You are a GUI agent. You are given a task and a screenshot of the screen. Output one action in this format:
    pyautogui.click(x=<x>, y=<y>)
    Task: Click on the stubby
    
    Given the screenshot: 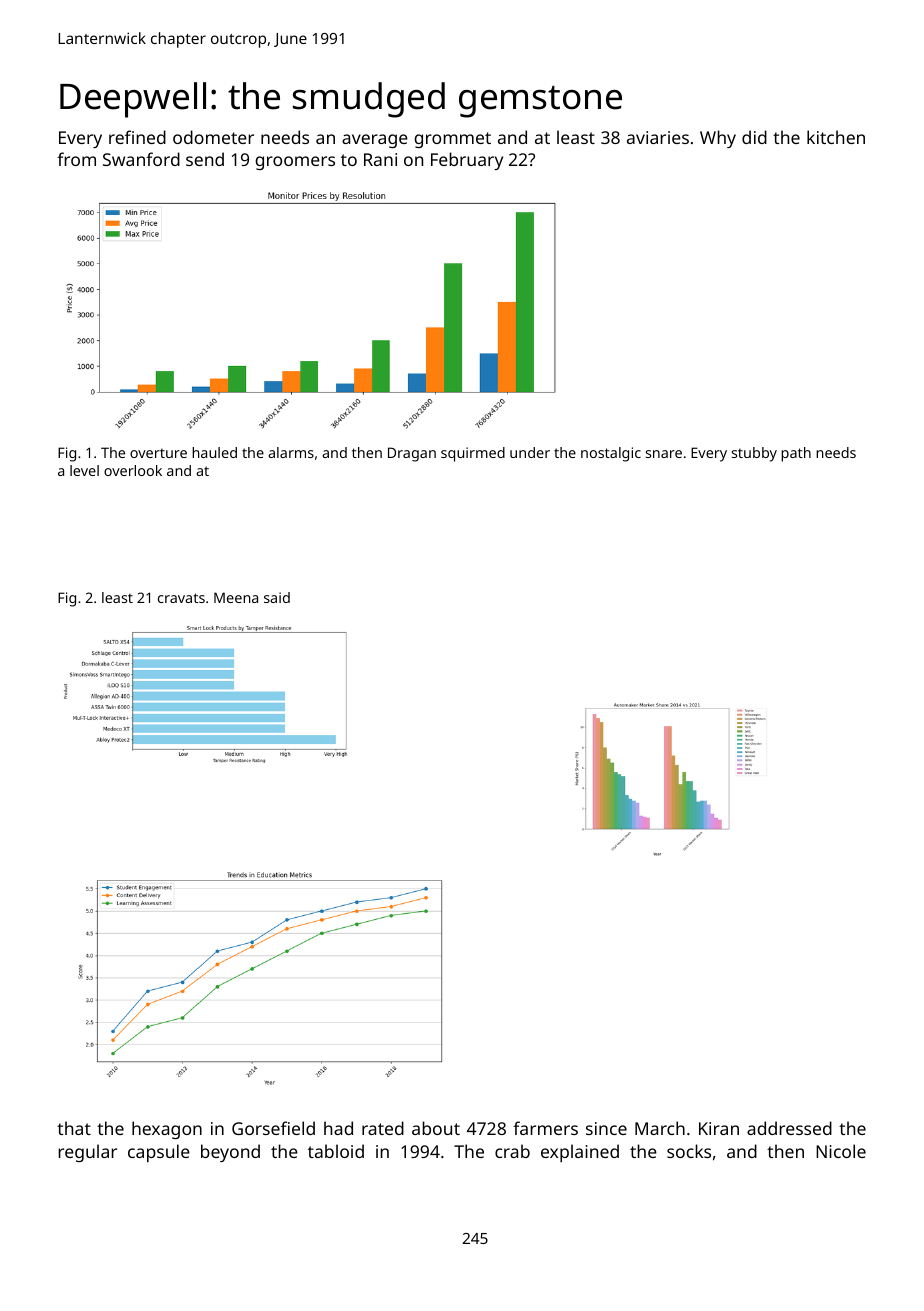 What is the action you would take?
    pyautogui.click(x=754, y=454)
